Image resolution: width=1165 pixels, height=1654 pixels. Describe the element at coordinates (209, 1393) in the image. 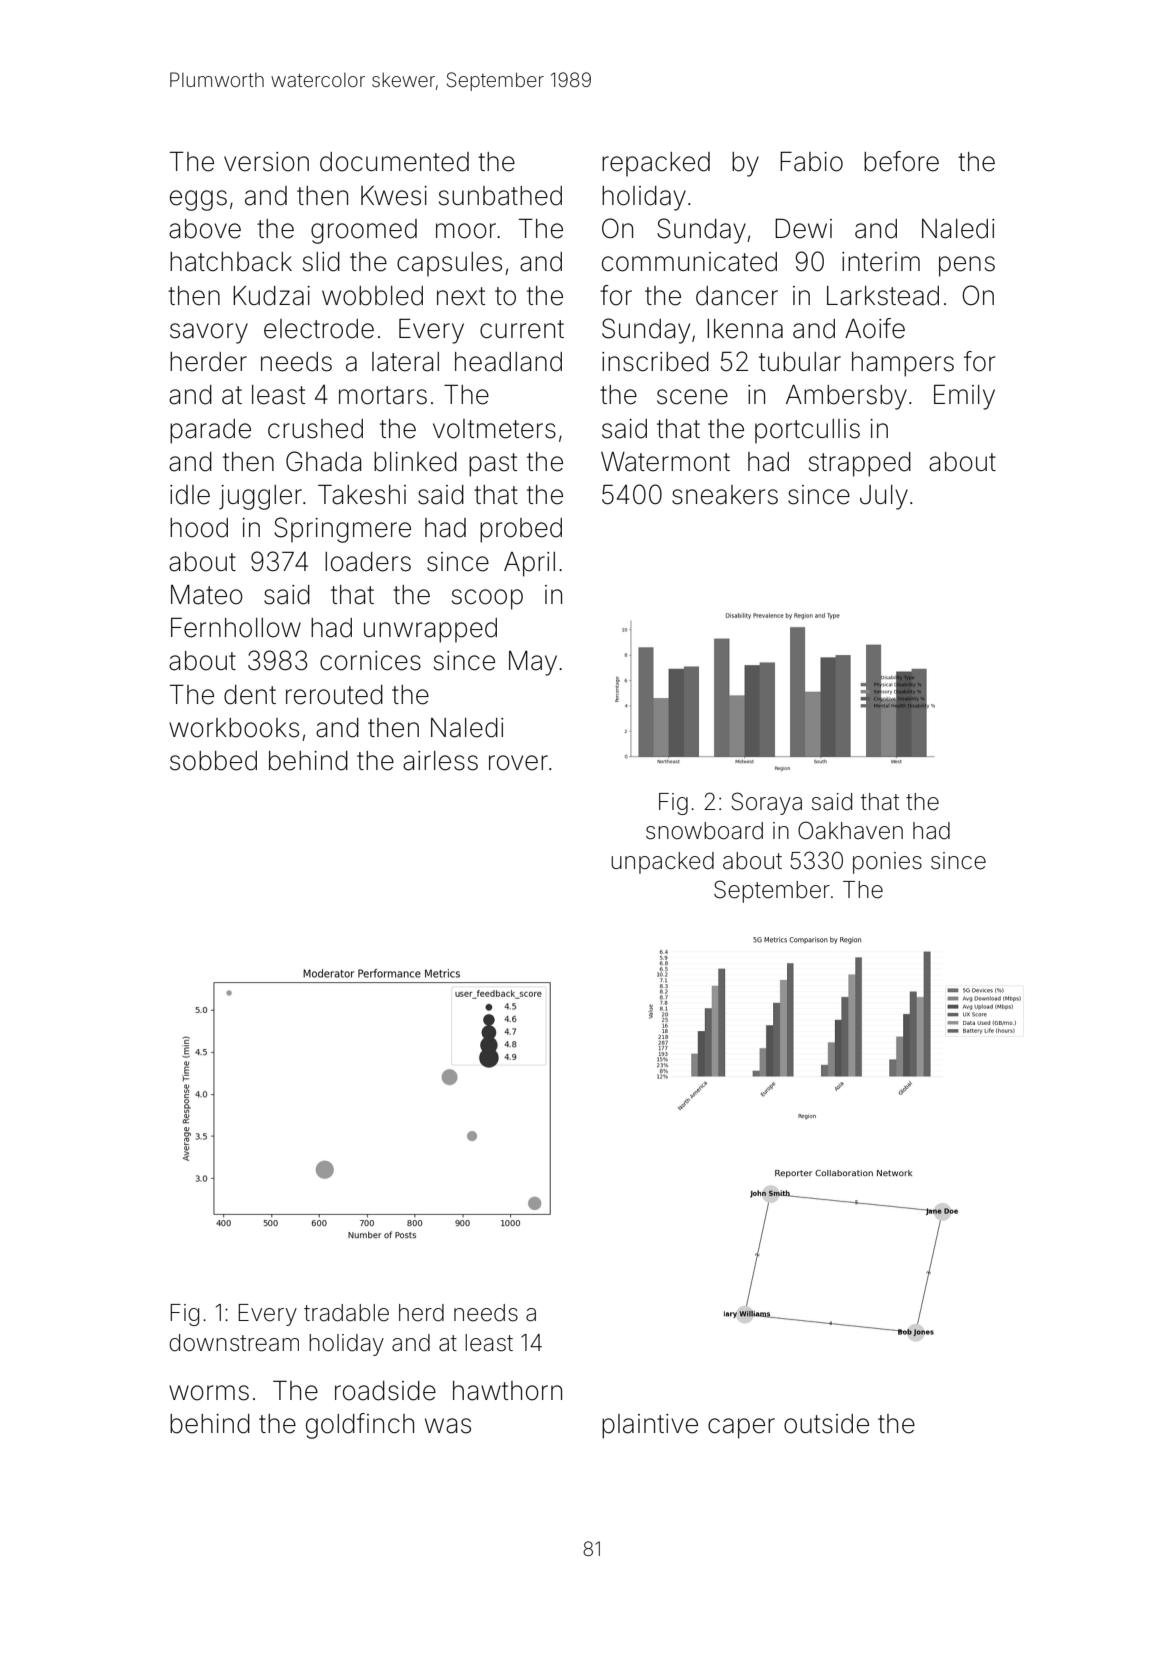

I see `worms` at that location.
